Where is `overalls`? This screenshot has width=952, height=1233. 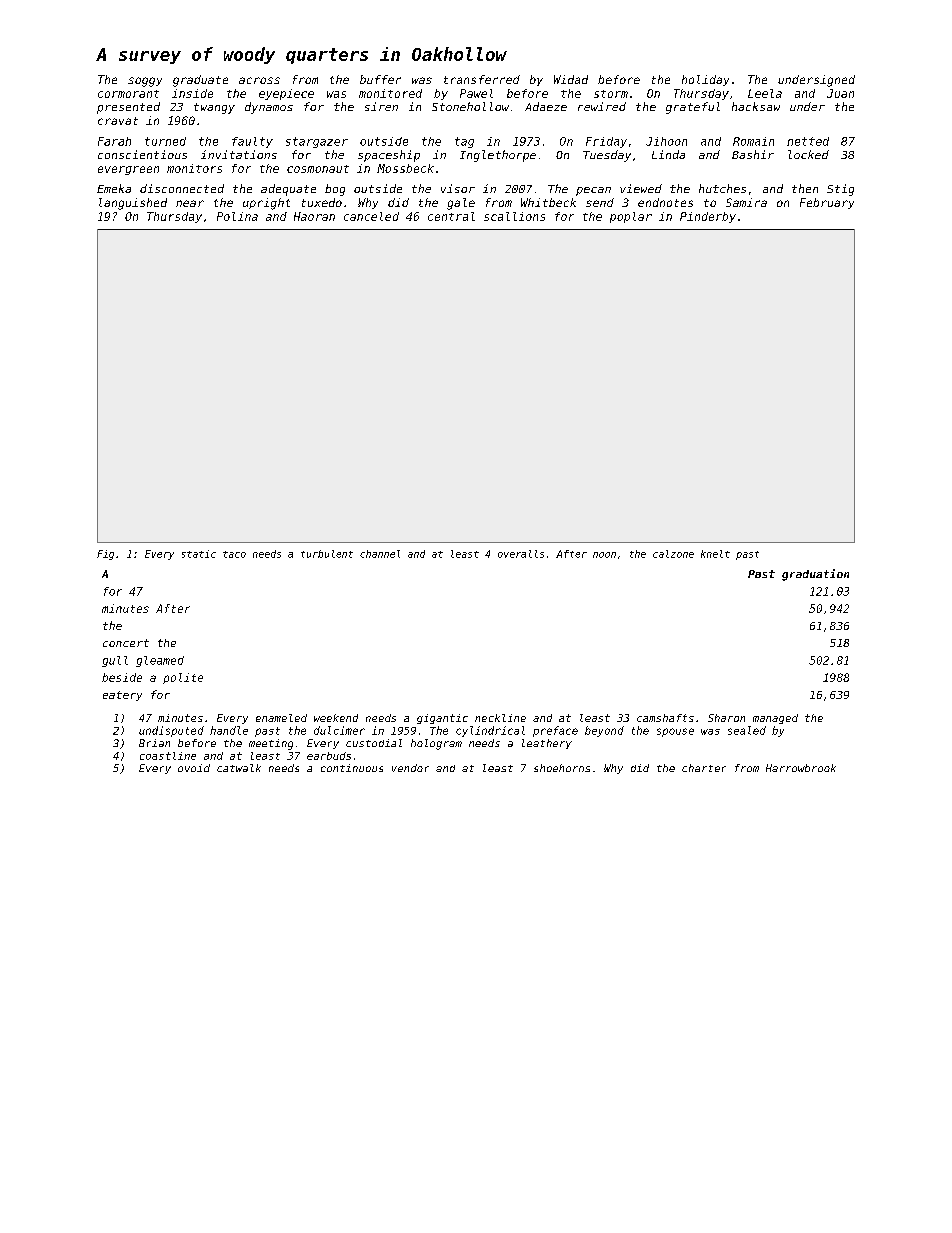
overalls is located at coordinates (521, 554).
